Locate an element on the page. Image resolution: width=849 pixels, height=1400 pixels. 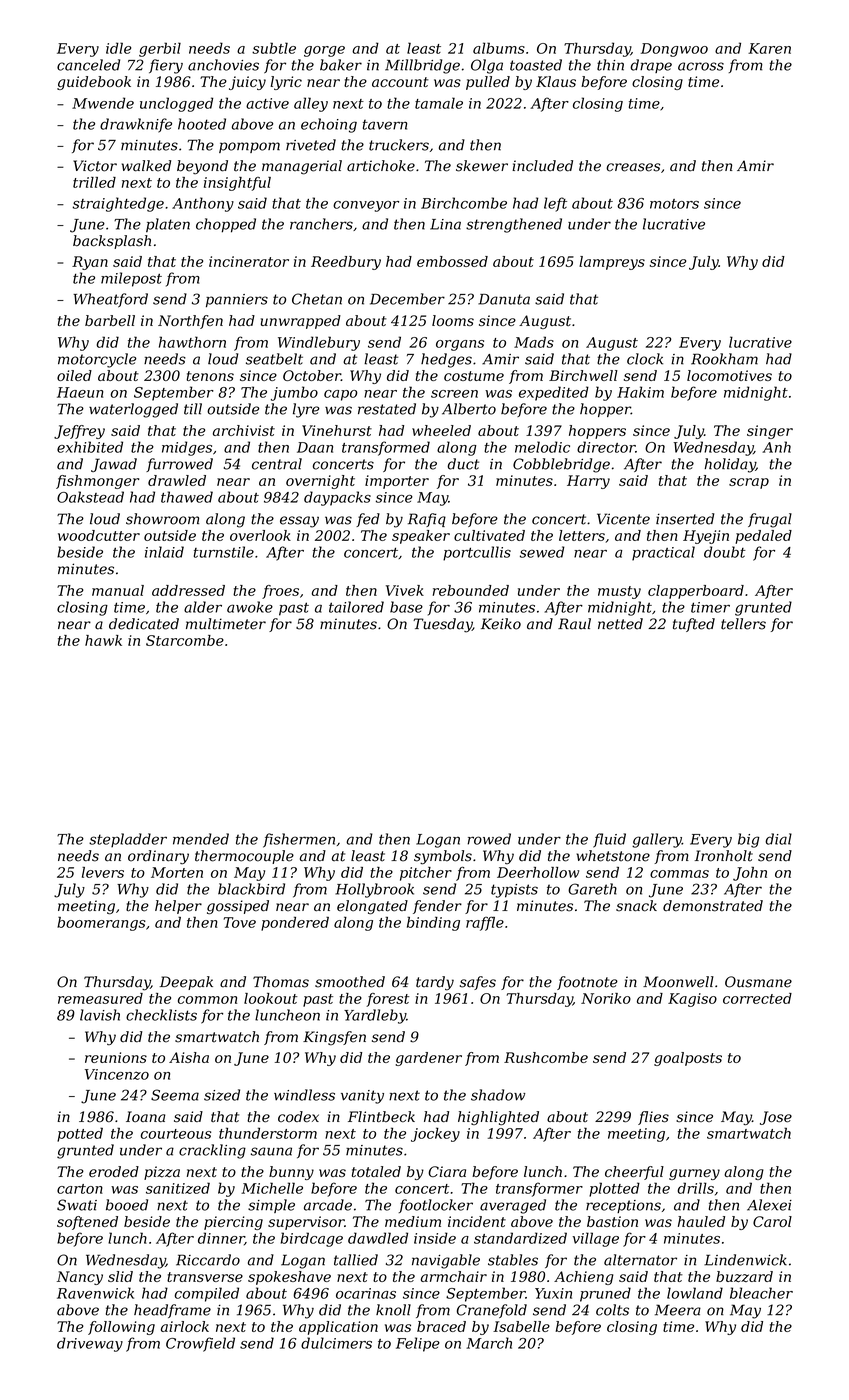
Dongwoo is located at coordinates (674, 50).
